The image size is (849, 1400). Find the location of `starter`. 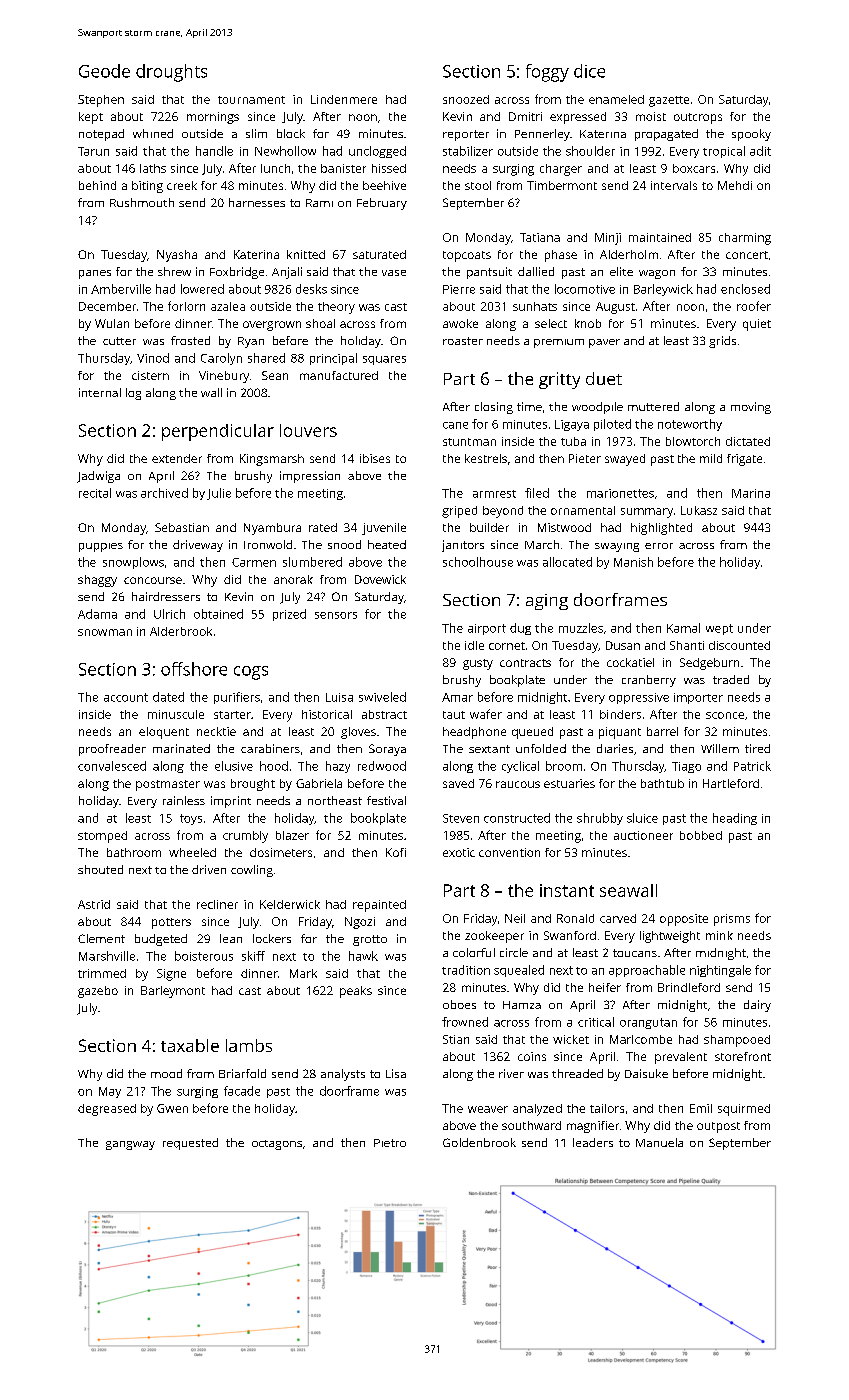

starter is located at coordinates (232, 715).
